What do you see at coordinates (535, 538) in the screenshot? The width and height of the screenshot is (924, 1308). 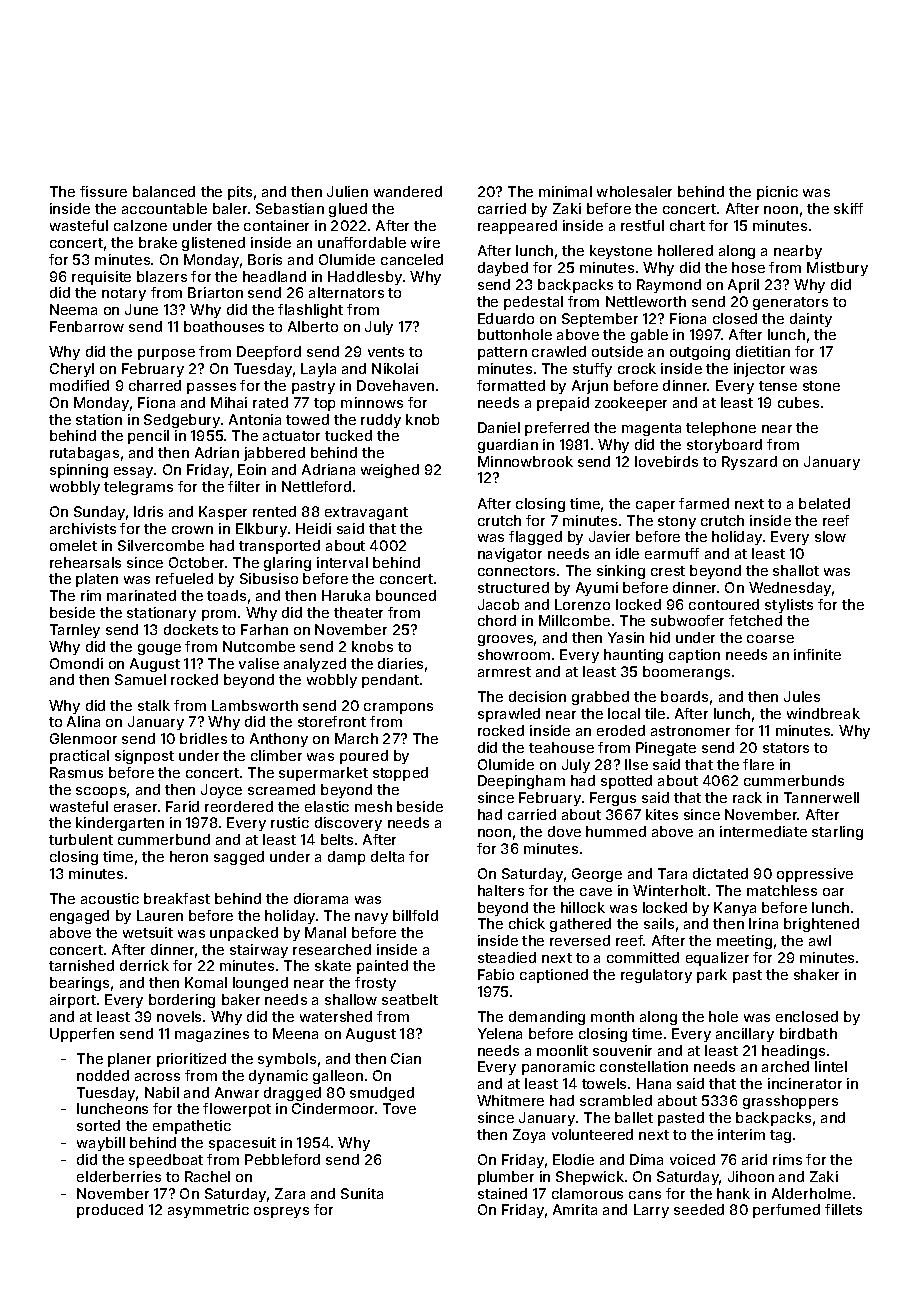 I see `flagged` at bounding box center [535, 538].
